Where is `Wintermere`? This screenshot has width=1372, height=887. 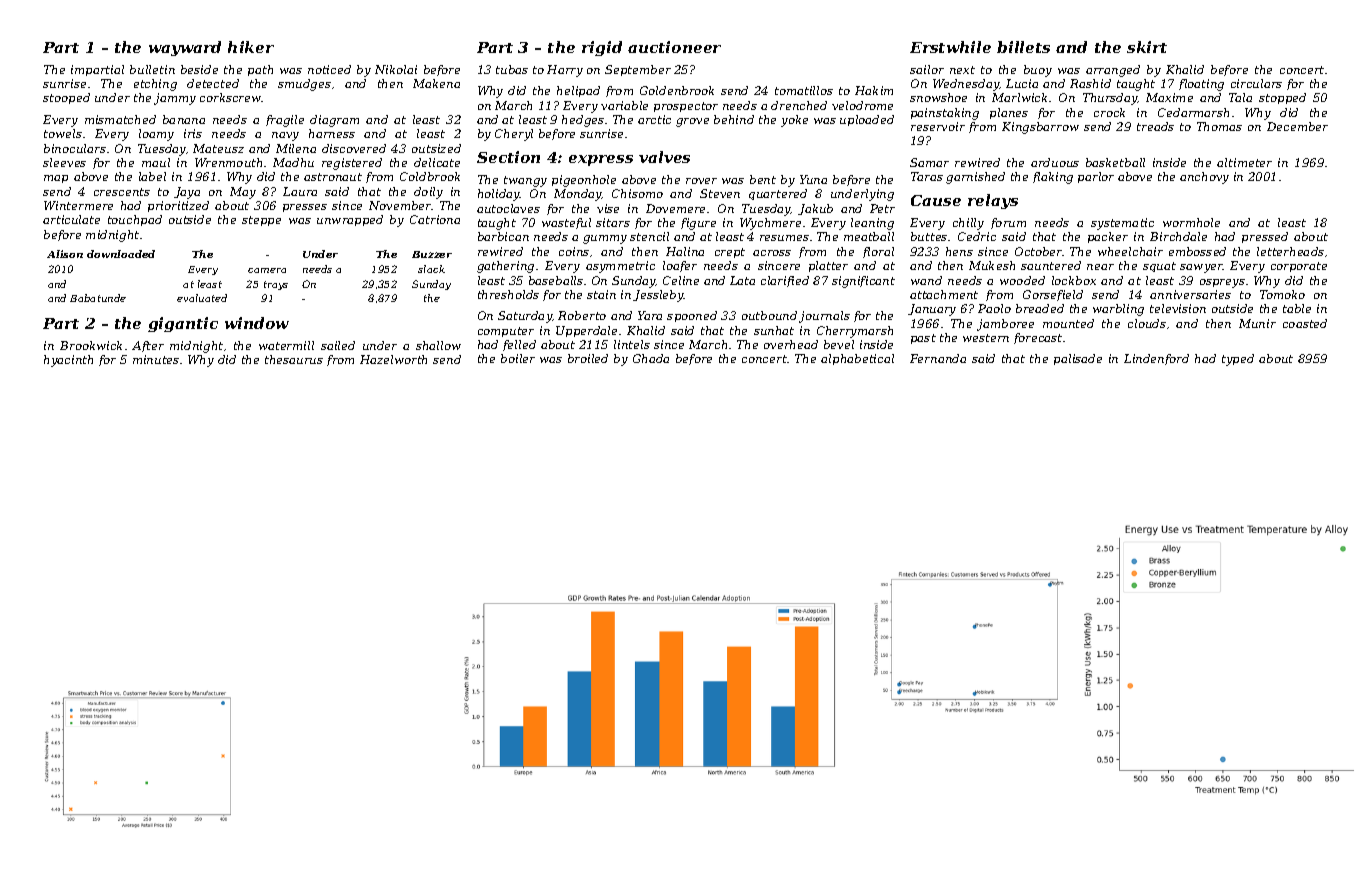 Wintermere is located at coordinates (78, 205).
